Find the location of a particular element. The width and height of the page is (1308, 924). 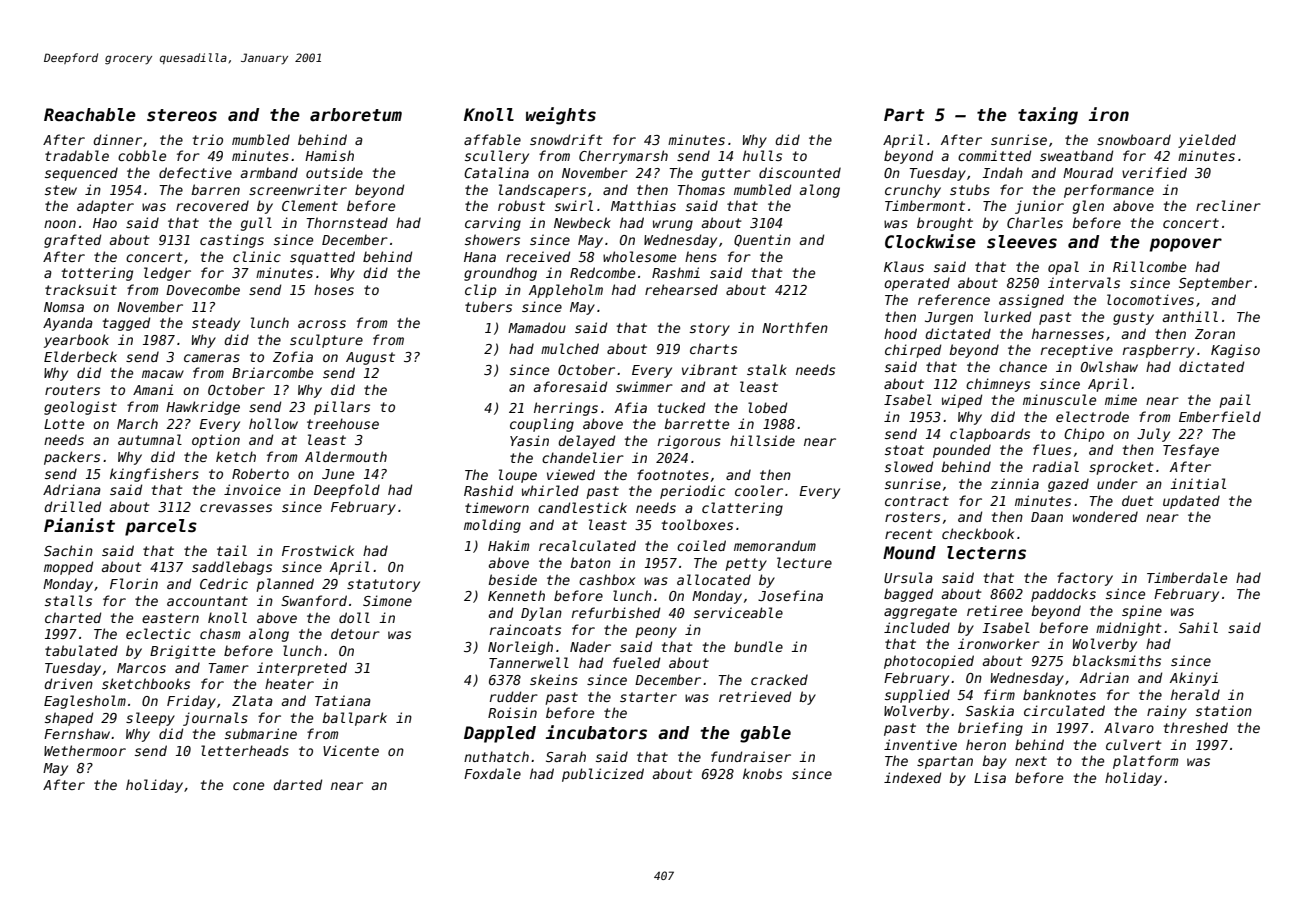

Clockwise is located at coordinates (930, 241).
